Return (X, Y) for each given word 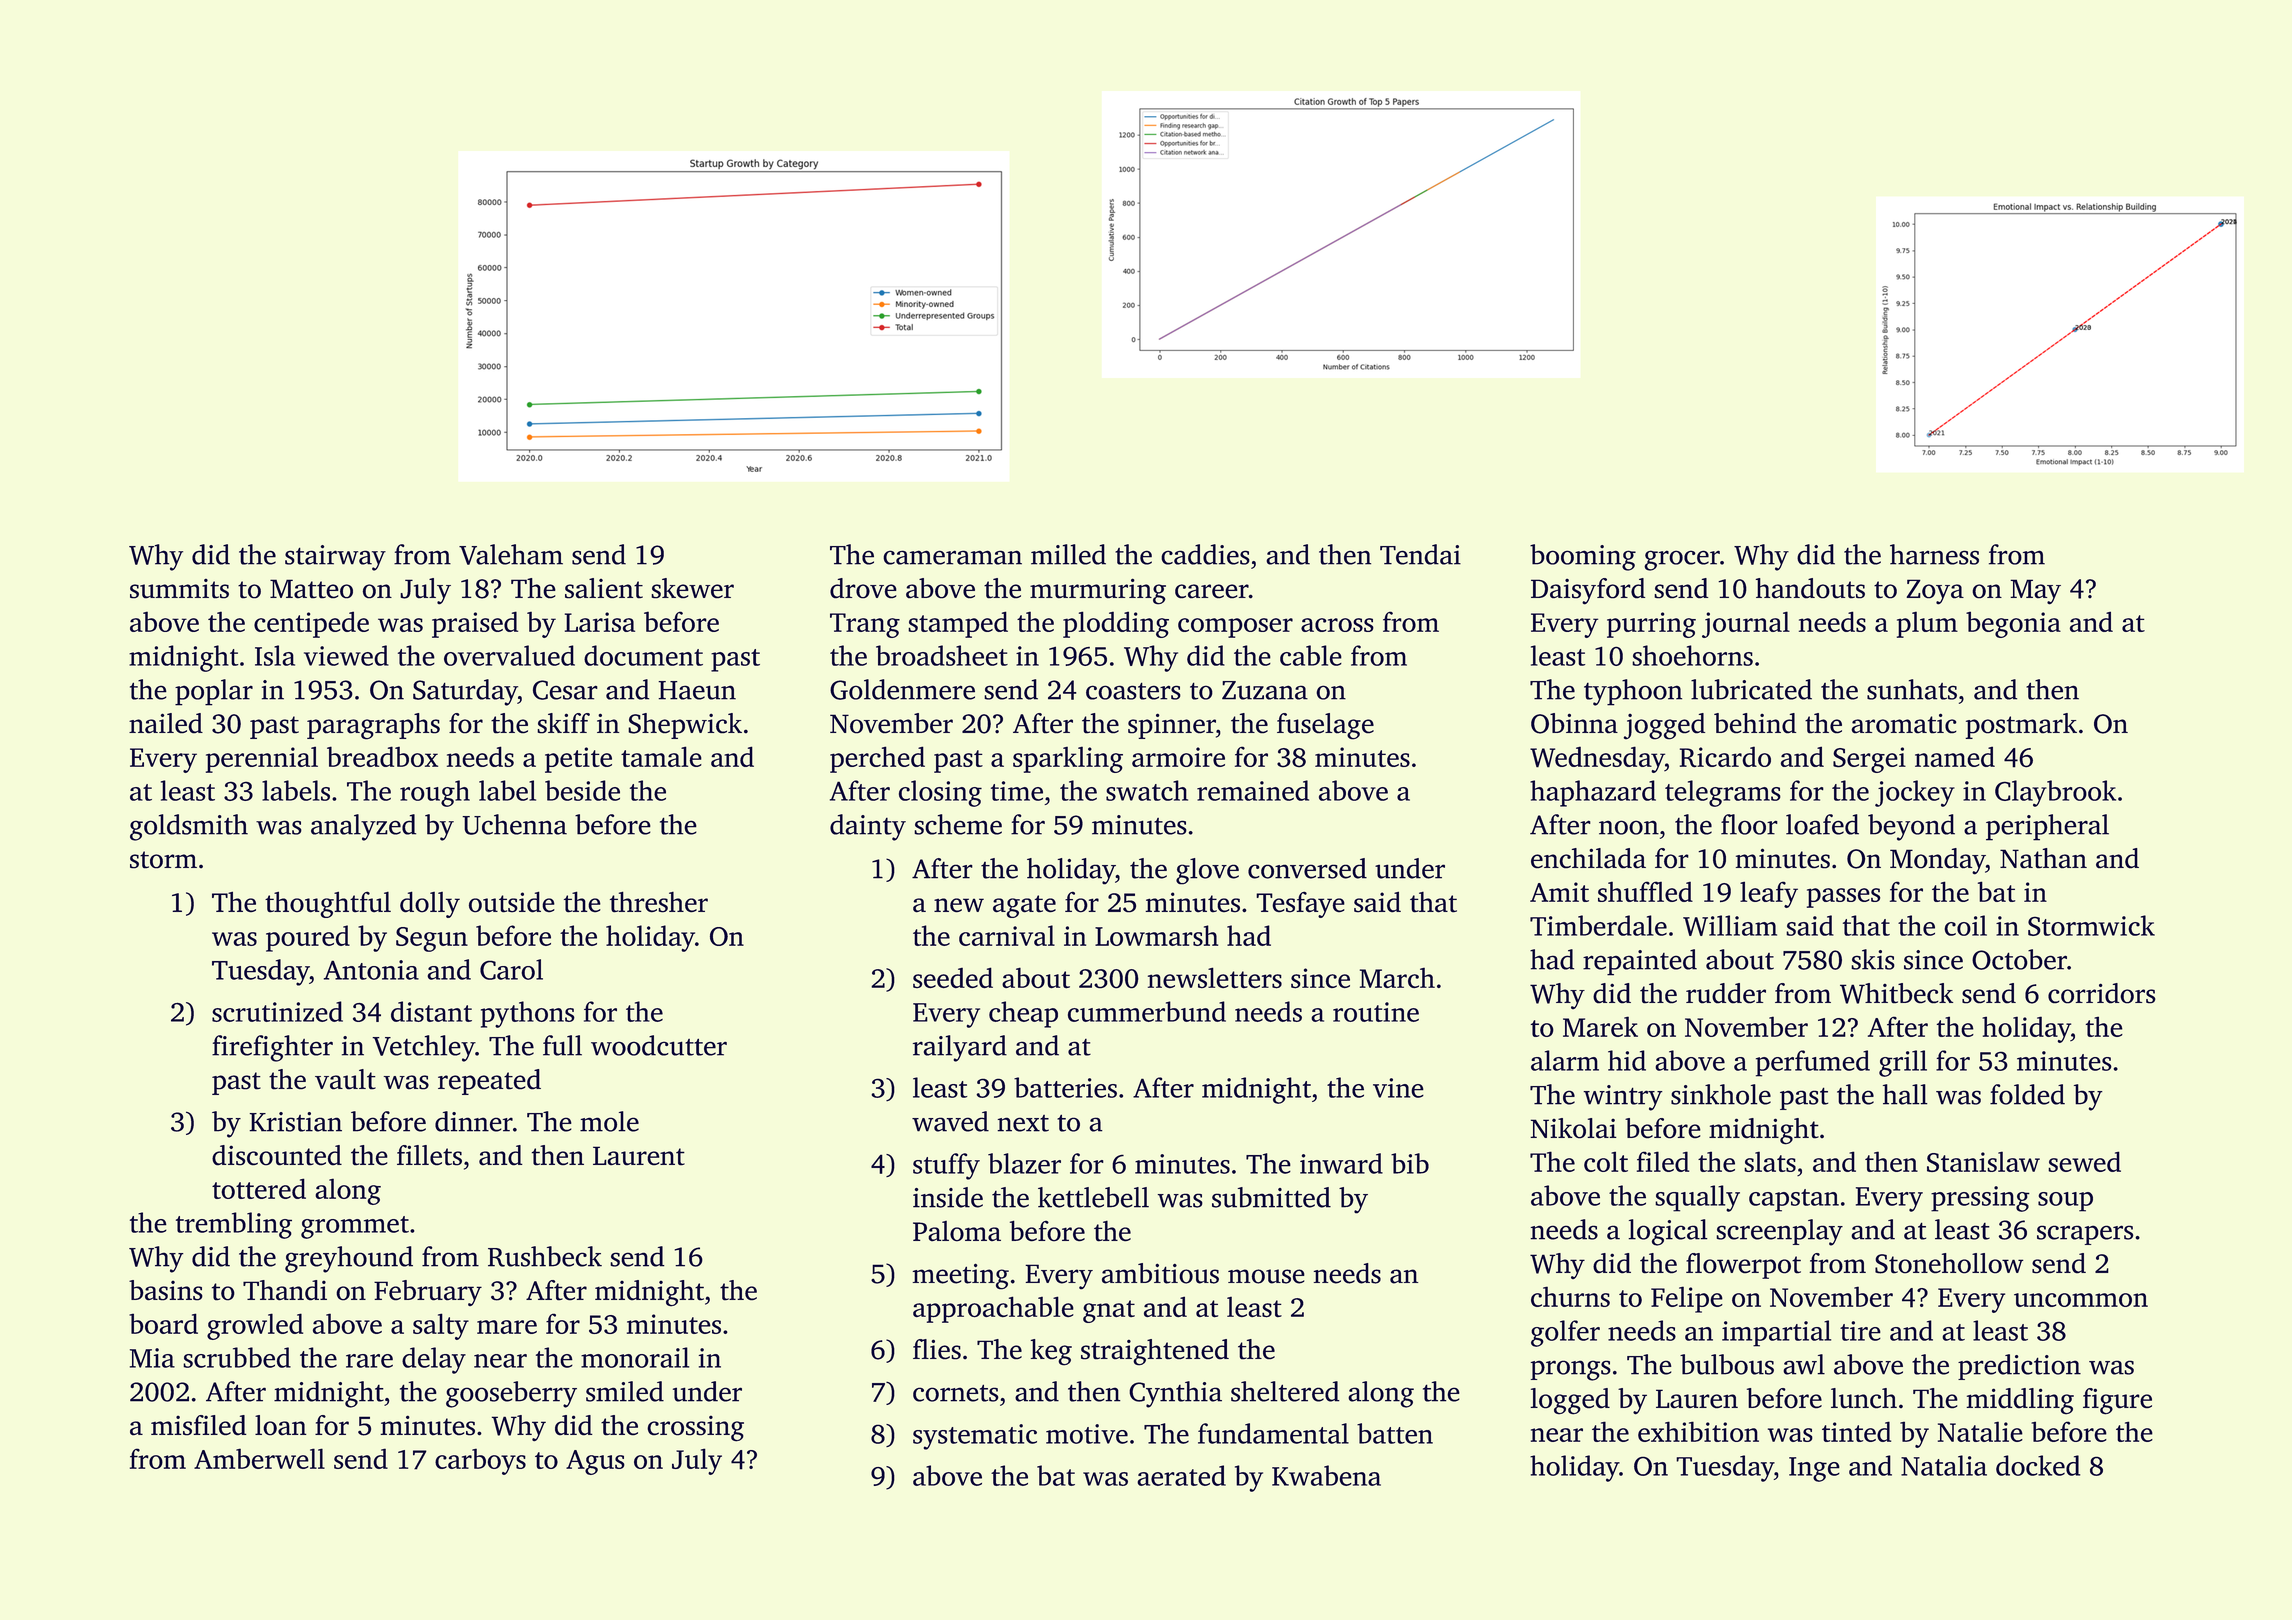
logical (1668, 1232)
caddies (1205, 554)
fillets (429, 1155)
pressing (1980, 1199)
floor (1749, 824)
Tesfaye (1300, 904)
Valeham (511, 554)
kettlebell (1093, 1197)
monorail (635, 1357)
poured (308, 938)
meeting (961, 1276)
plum (1927, 624)
